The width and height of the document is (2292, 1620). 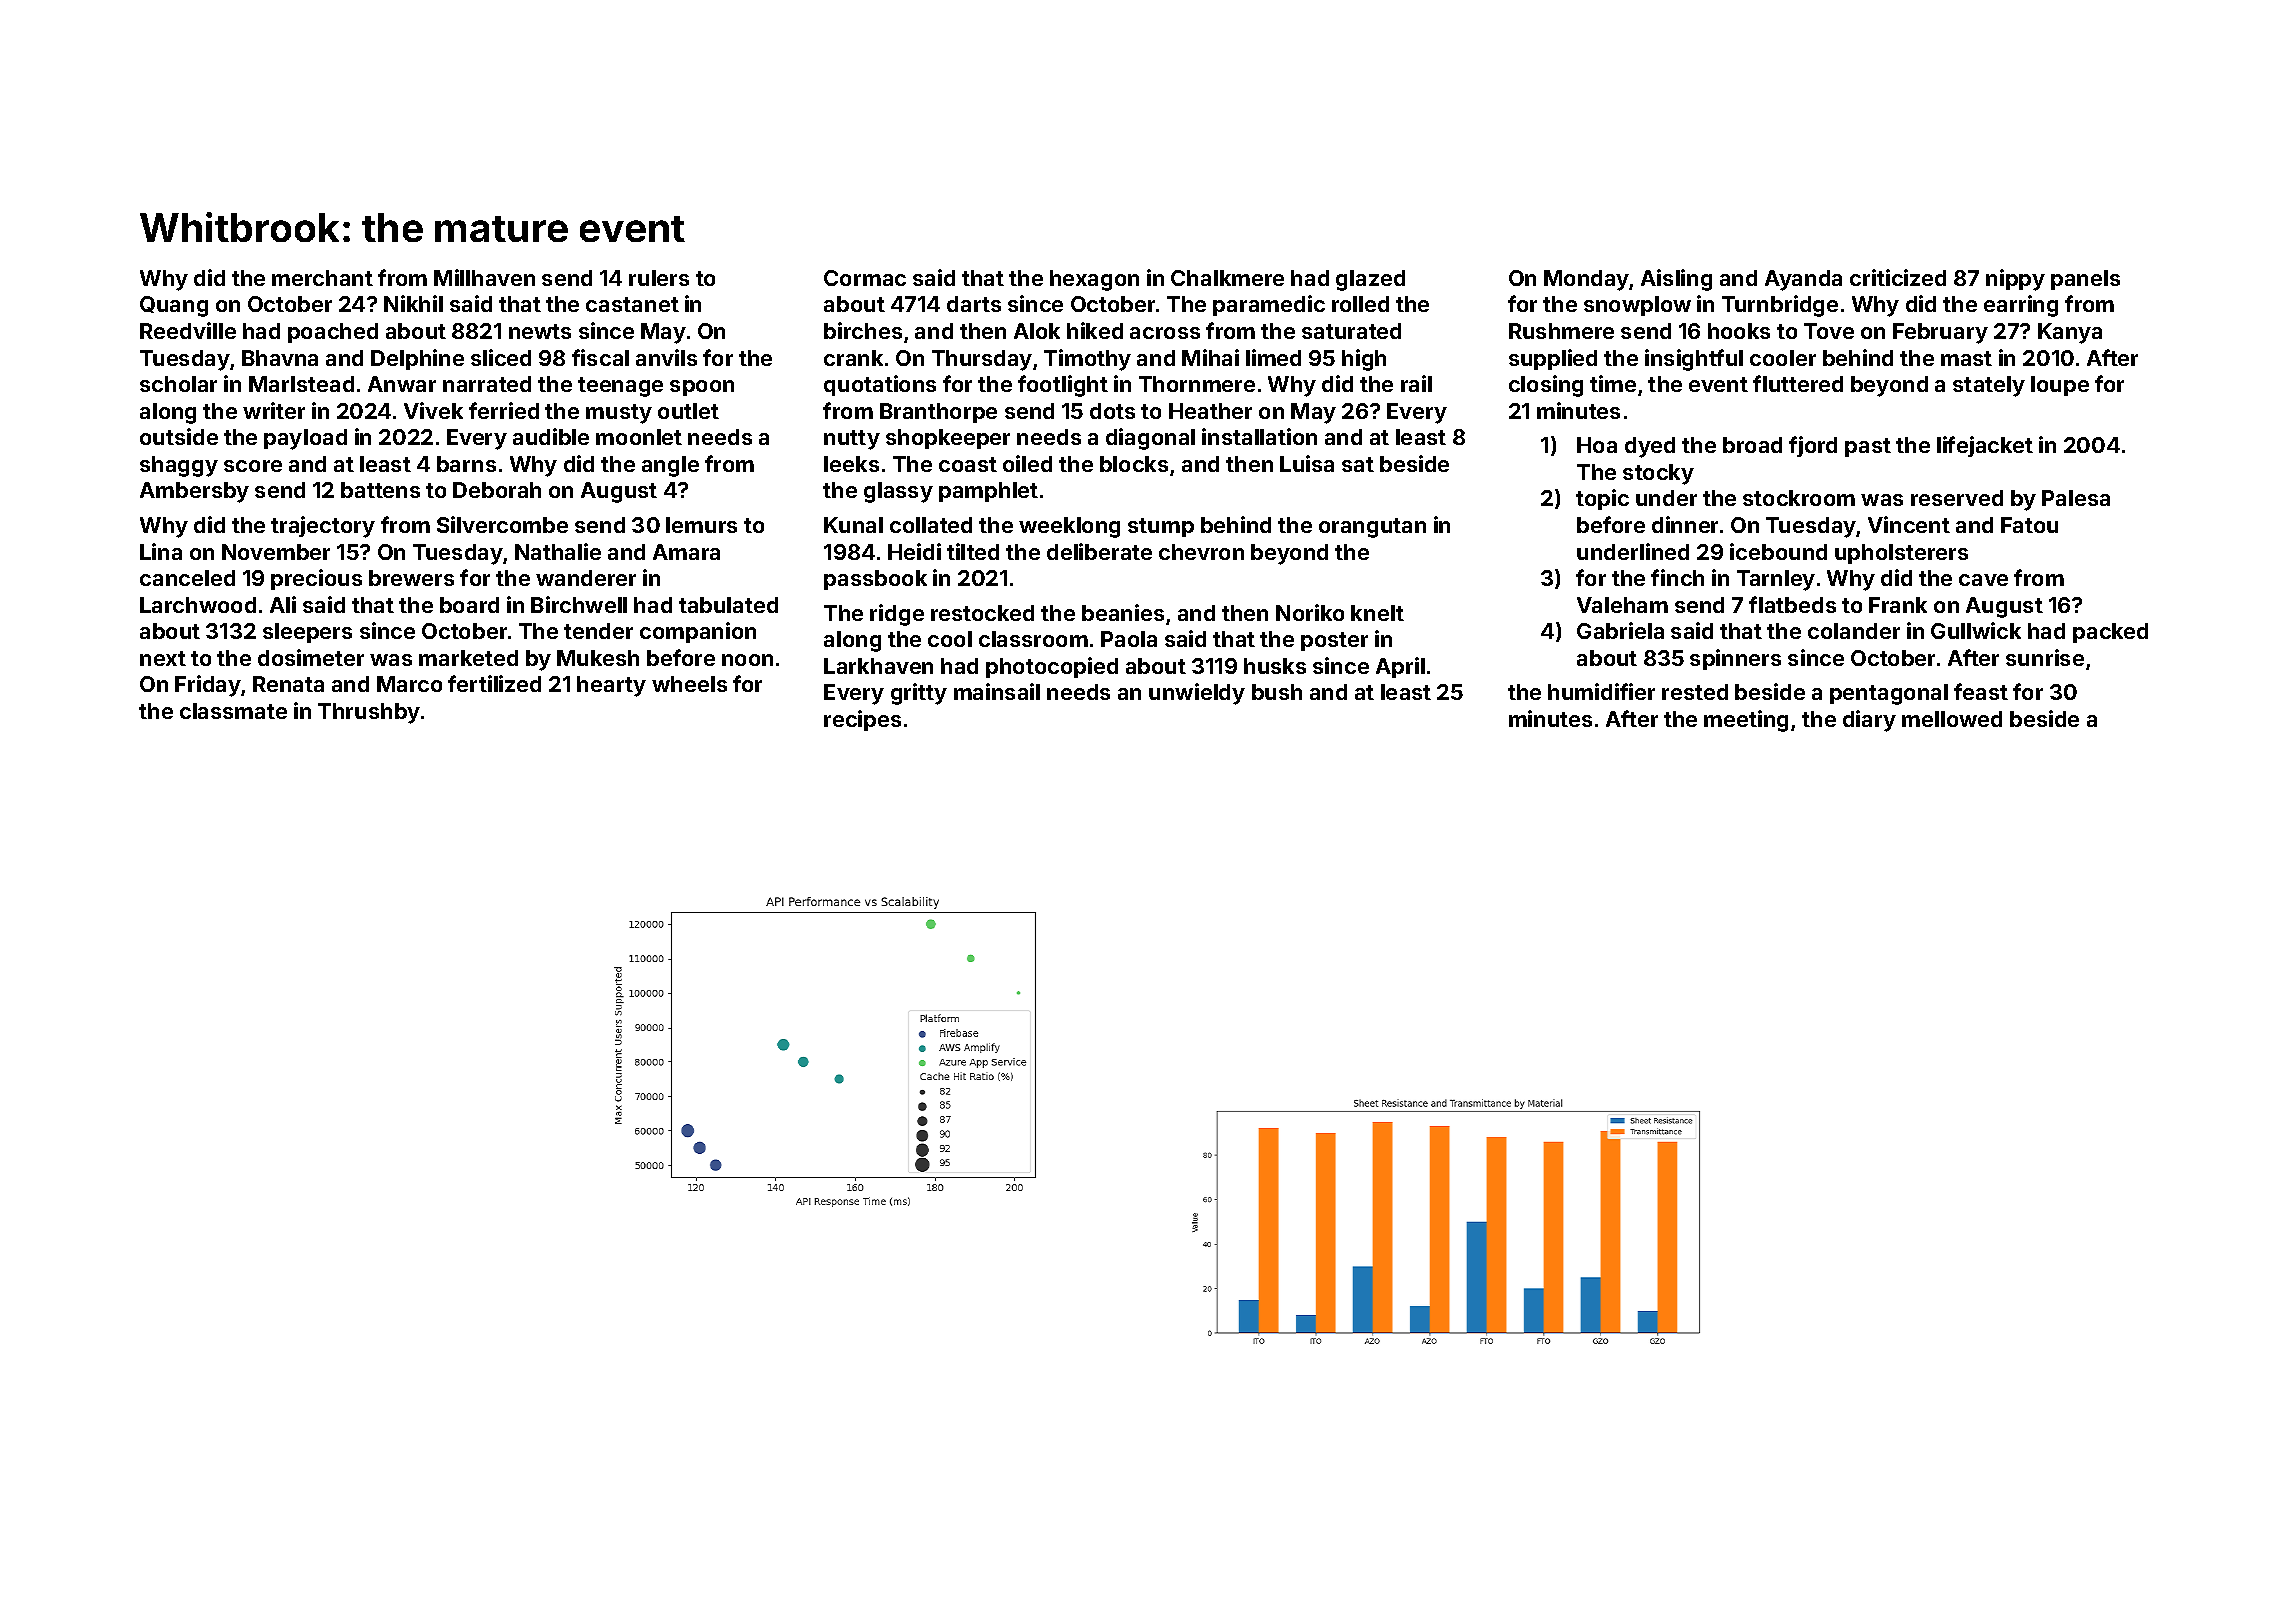 I want to click on recipes, so click(x=862, y=720).
